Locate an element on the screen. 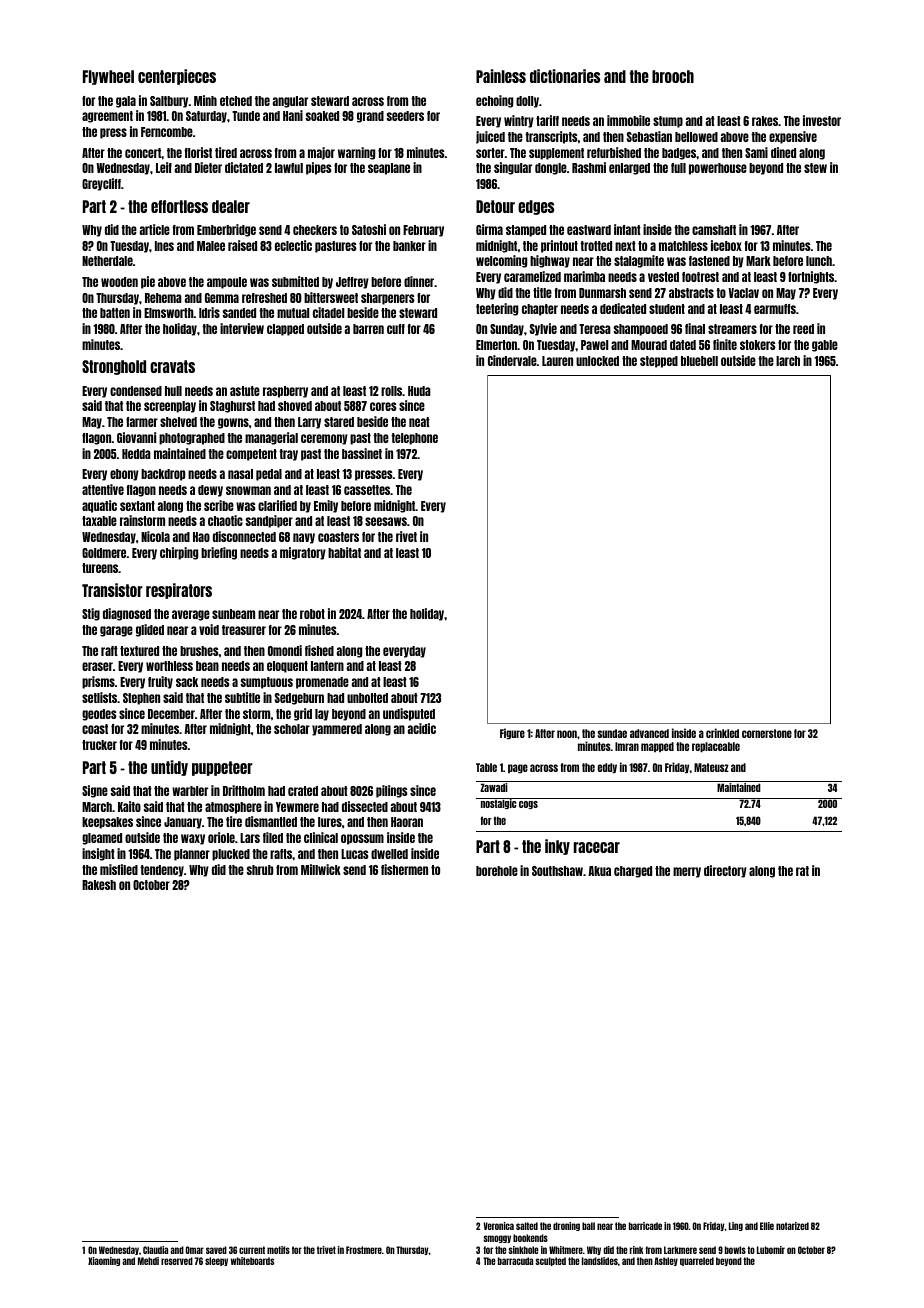 The height and width of the screenshot is (1308, 924). yammered is located at coordinates (337, 730).
